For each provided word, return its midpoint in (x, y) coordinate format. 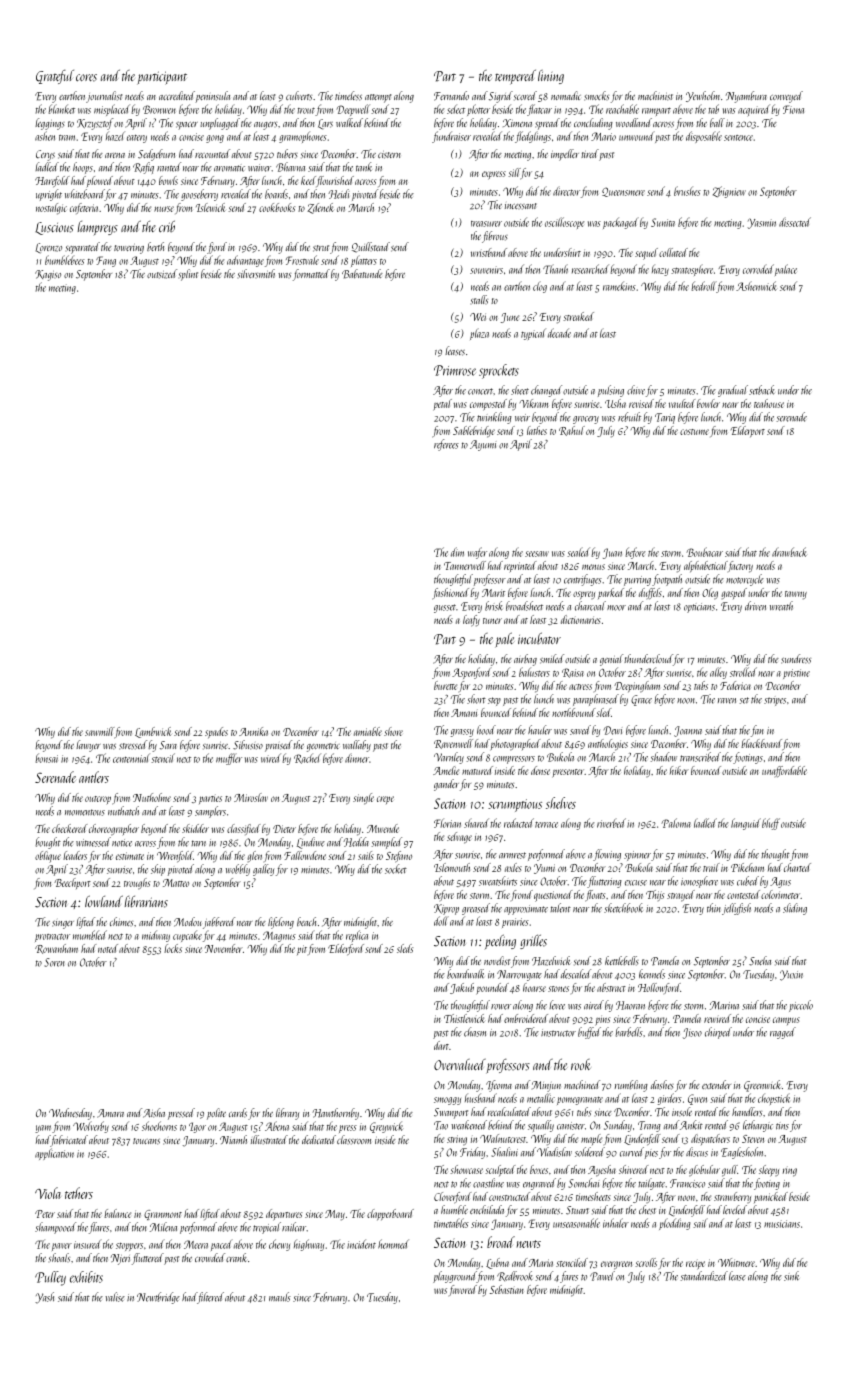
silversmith (256, 273)
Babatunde (362, 274)
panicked (771, 1197)
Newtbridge (158, 1298)
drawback (789, 552)
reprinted (520, 566)
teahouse (769, 403)
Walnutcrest (503, 1138)
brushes (687, 191)
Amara (110, 1113)
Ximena (517, 123)
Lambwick (153, 732)
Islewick (211, 207)
